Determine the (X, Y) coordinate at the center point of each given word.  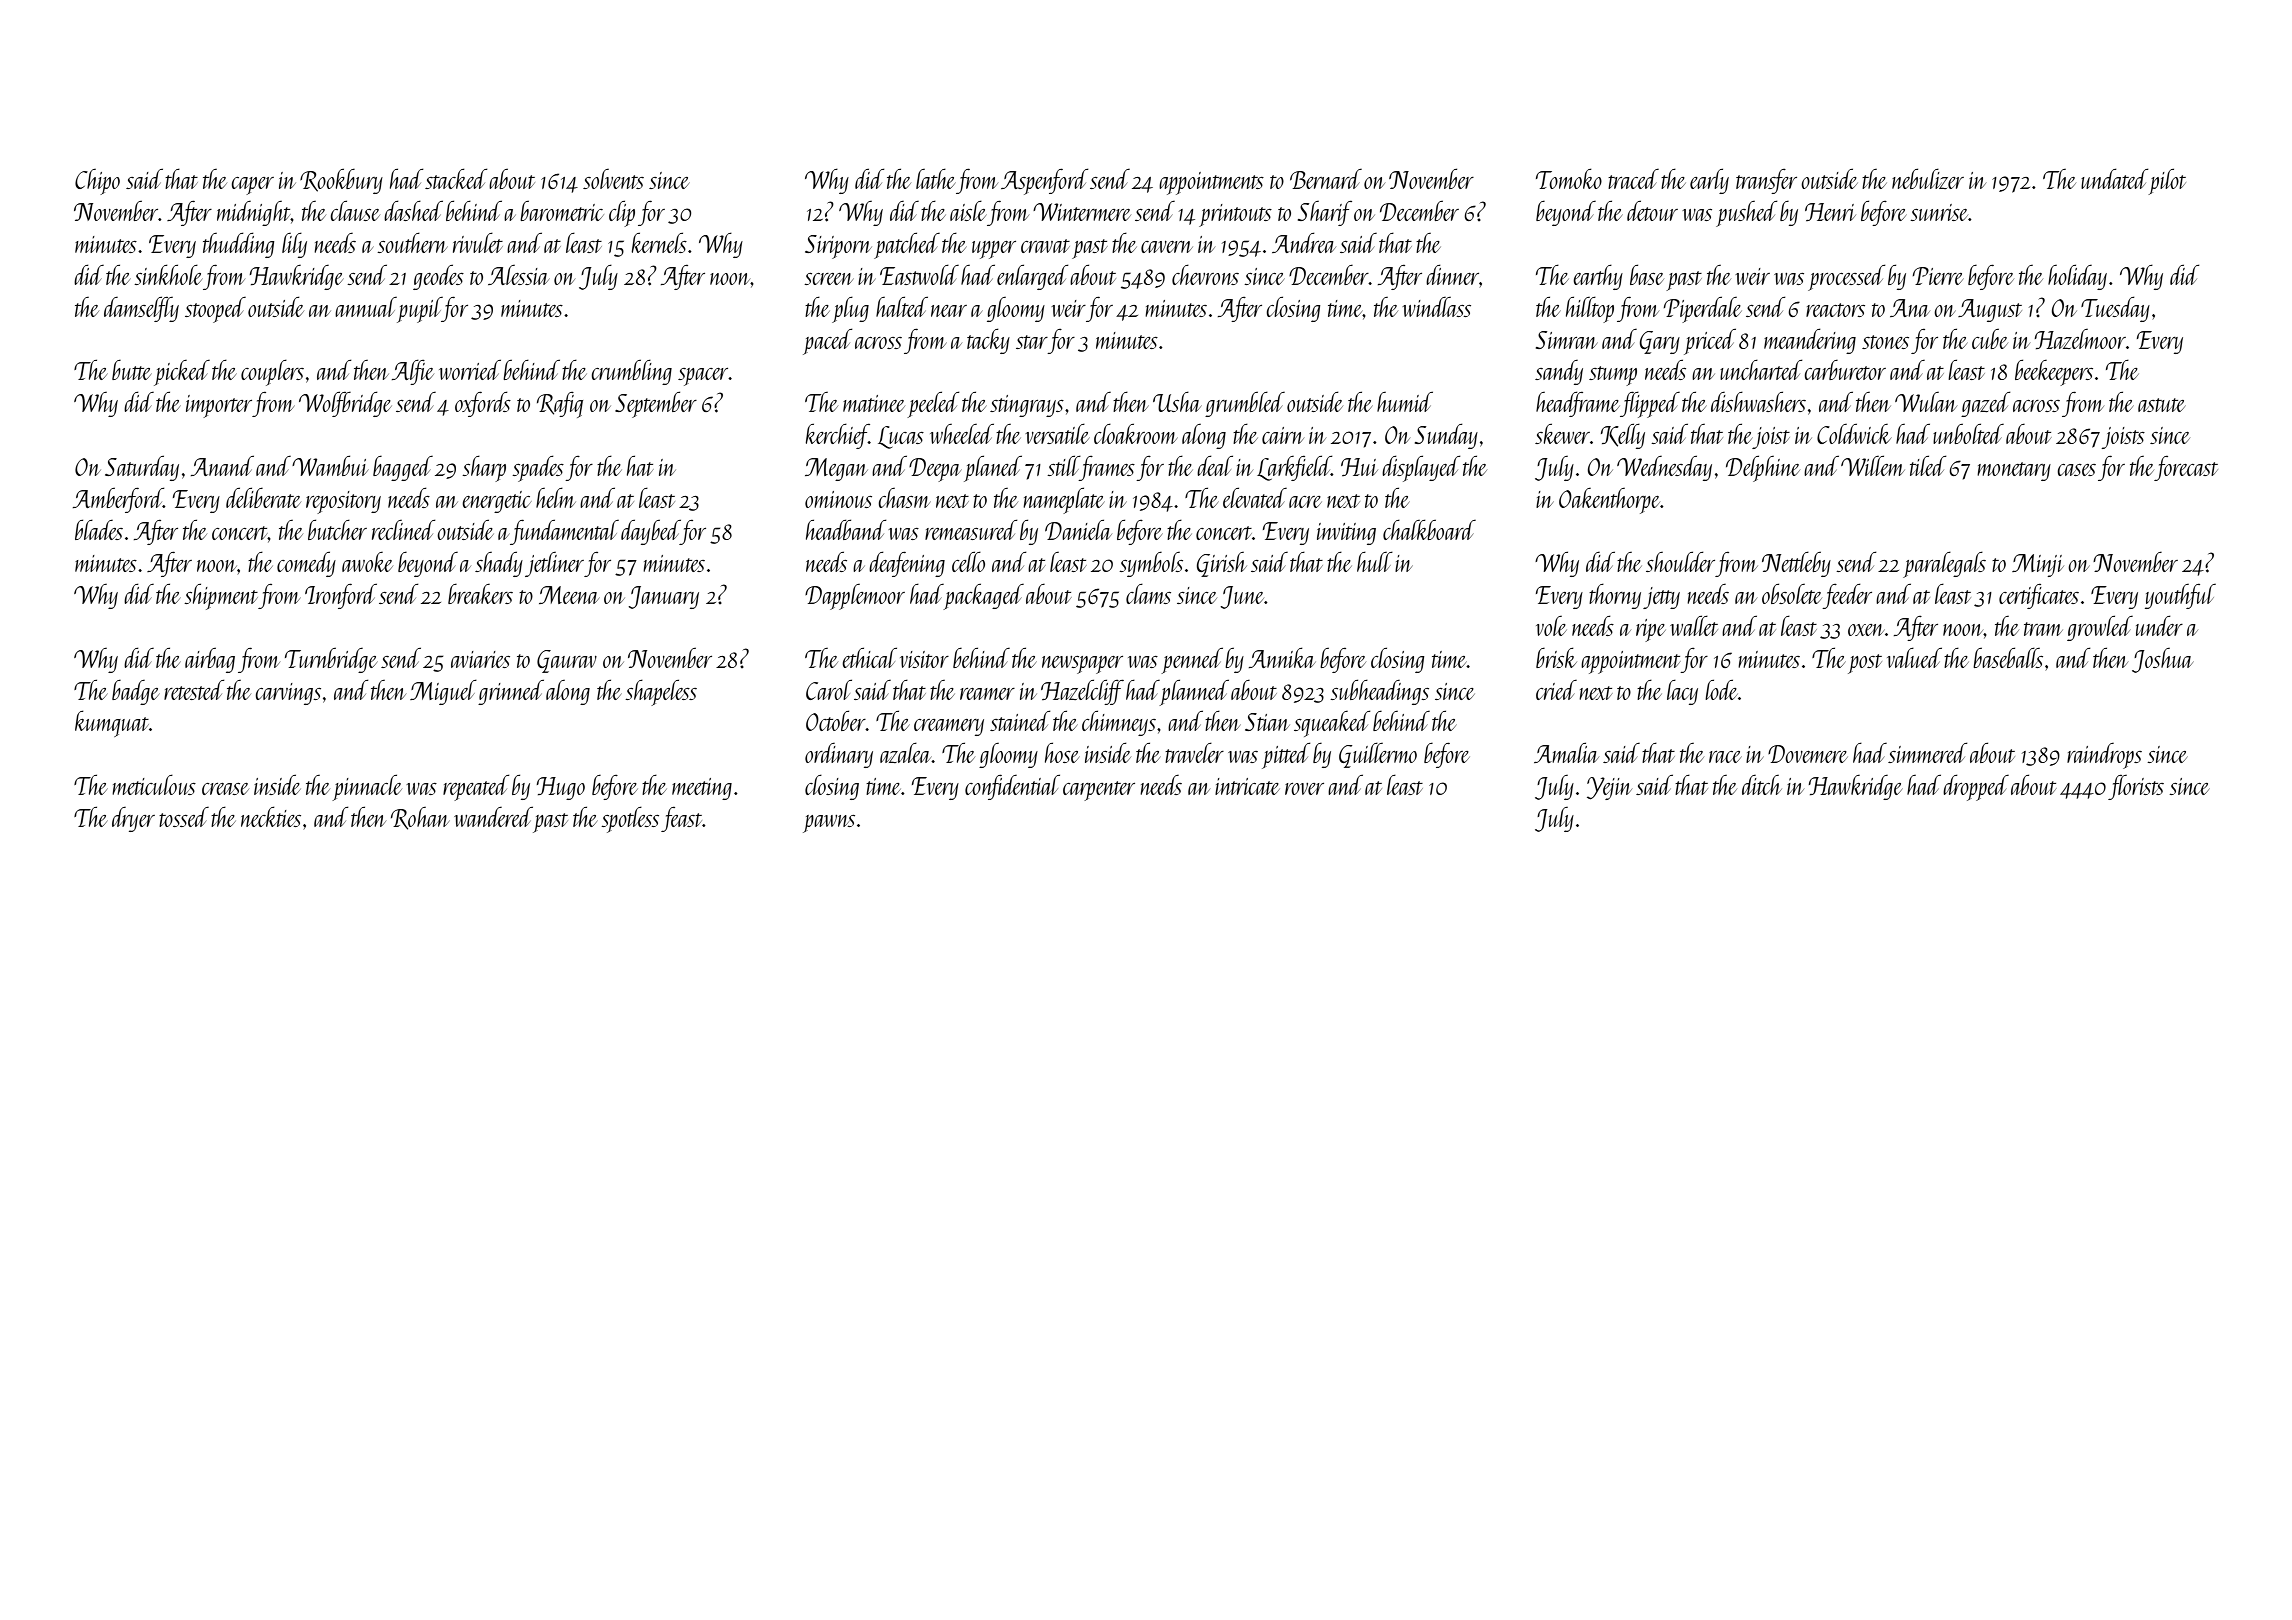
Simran (1567, 340)
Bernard (1326, 179)
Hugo (560, 788)
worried (470, 369)
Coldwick (1854, 433)
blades (99, 529)
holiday (2077, 277)
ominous (838, 499)
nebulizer (1928, 178)
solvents (613, 179)
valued (1914, 657)
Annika (1282, 657)
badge (136, 692)
